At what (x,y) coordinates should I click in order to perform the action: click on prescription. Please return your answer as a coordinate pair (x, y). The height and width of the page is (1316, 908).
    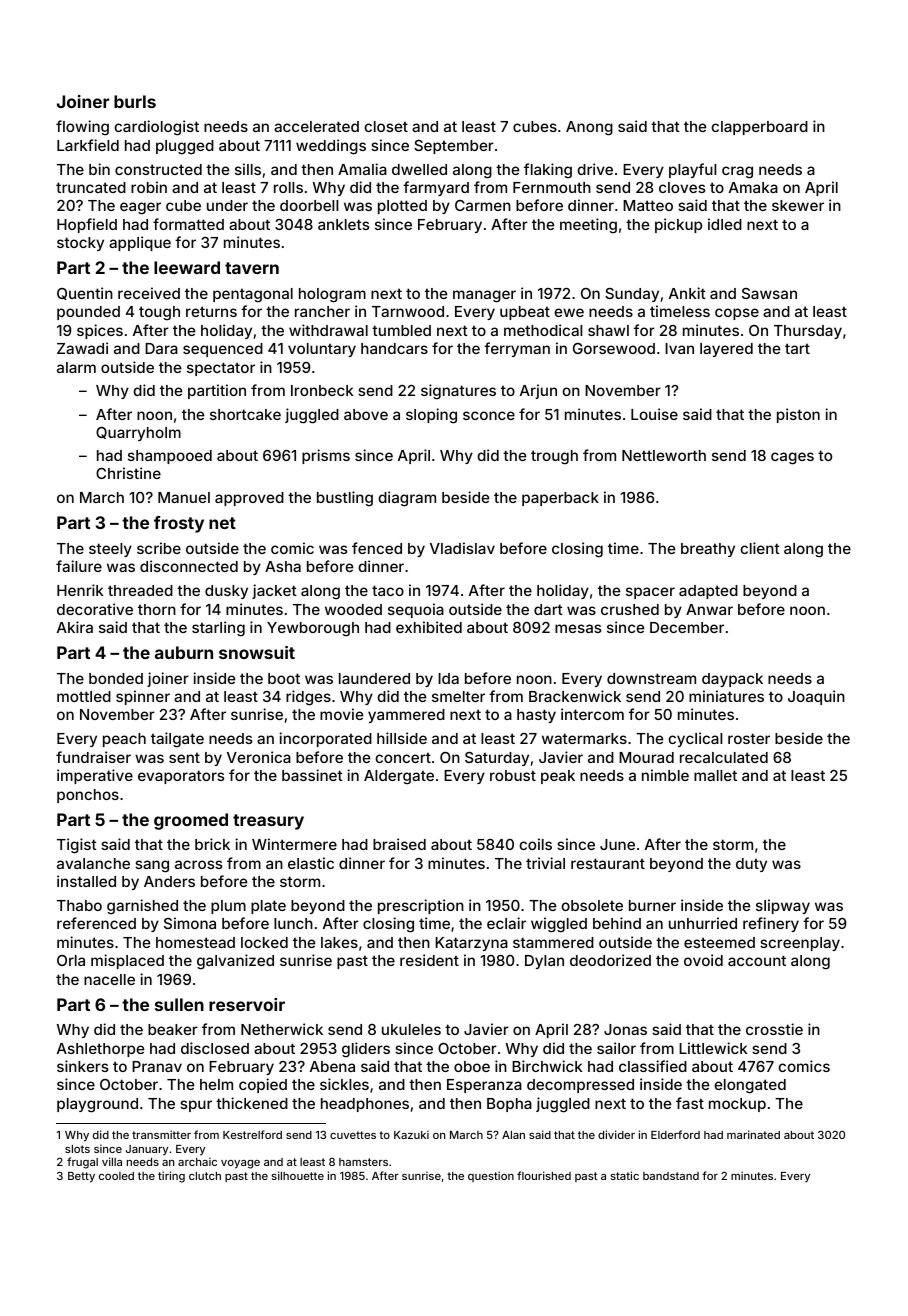
    Looking at the image, I should click on (421, 906).
